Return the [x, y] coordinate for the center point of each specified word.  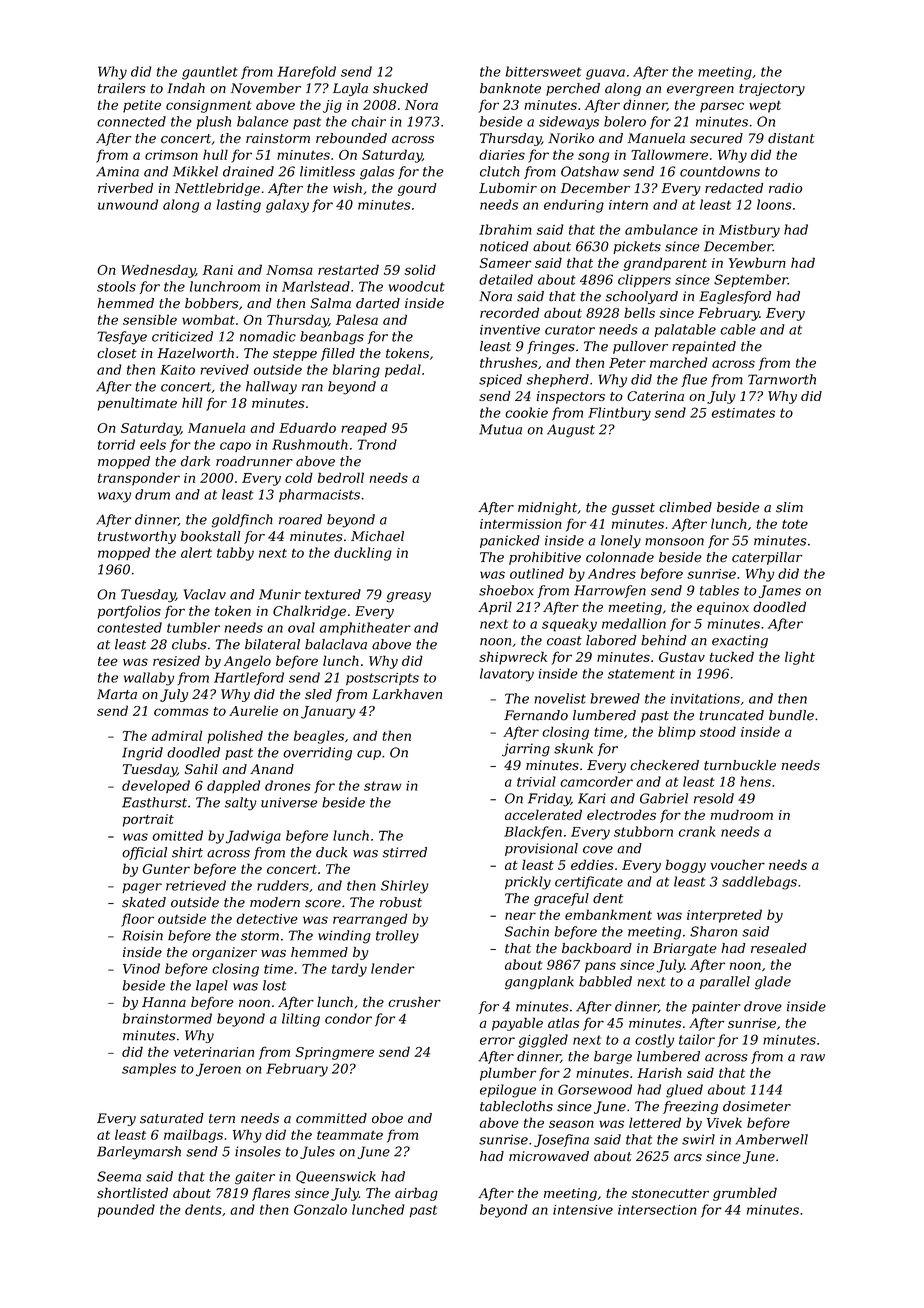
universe [289, 802]
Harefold [306, 72]
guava [605, 74]
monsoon [674, 542]
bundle [791, 715]
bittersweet [543, 71]
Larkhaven [407, 694]
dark [195, 461]
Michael [377, 536]
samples [149, 1069]
